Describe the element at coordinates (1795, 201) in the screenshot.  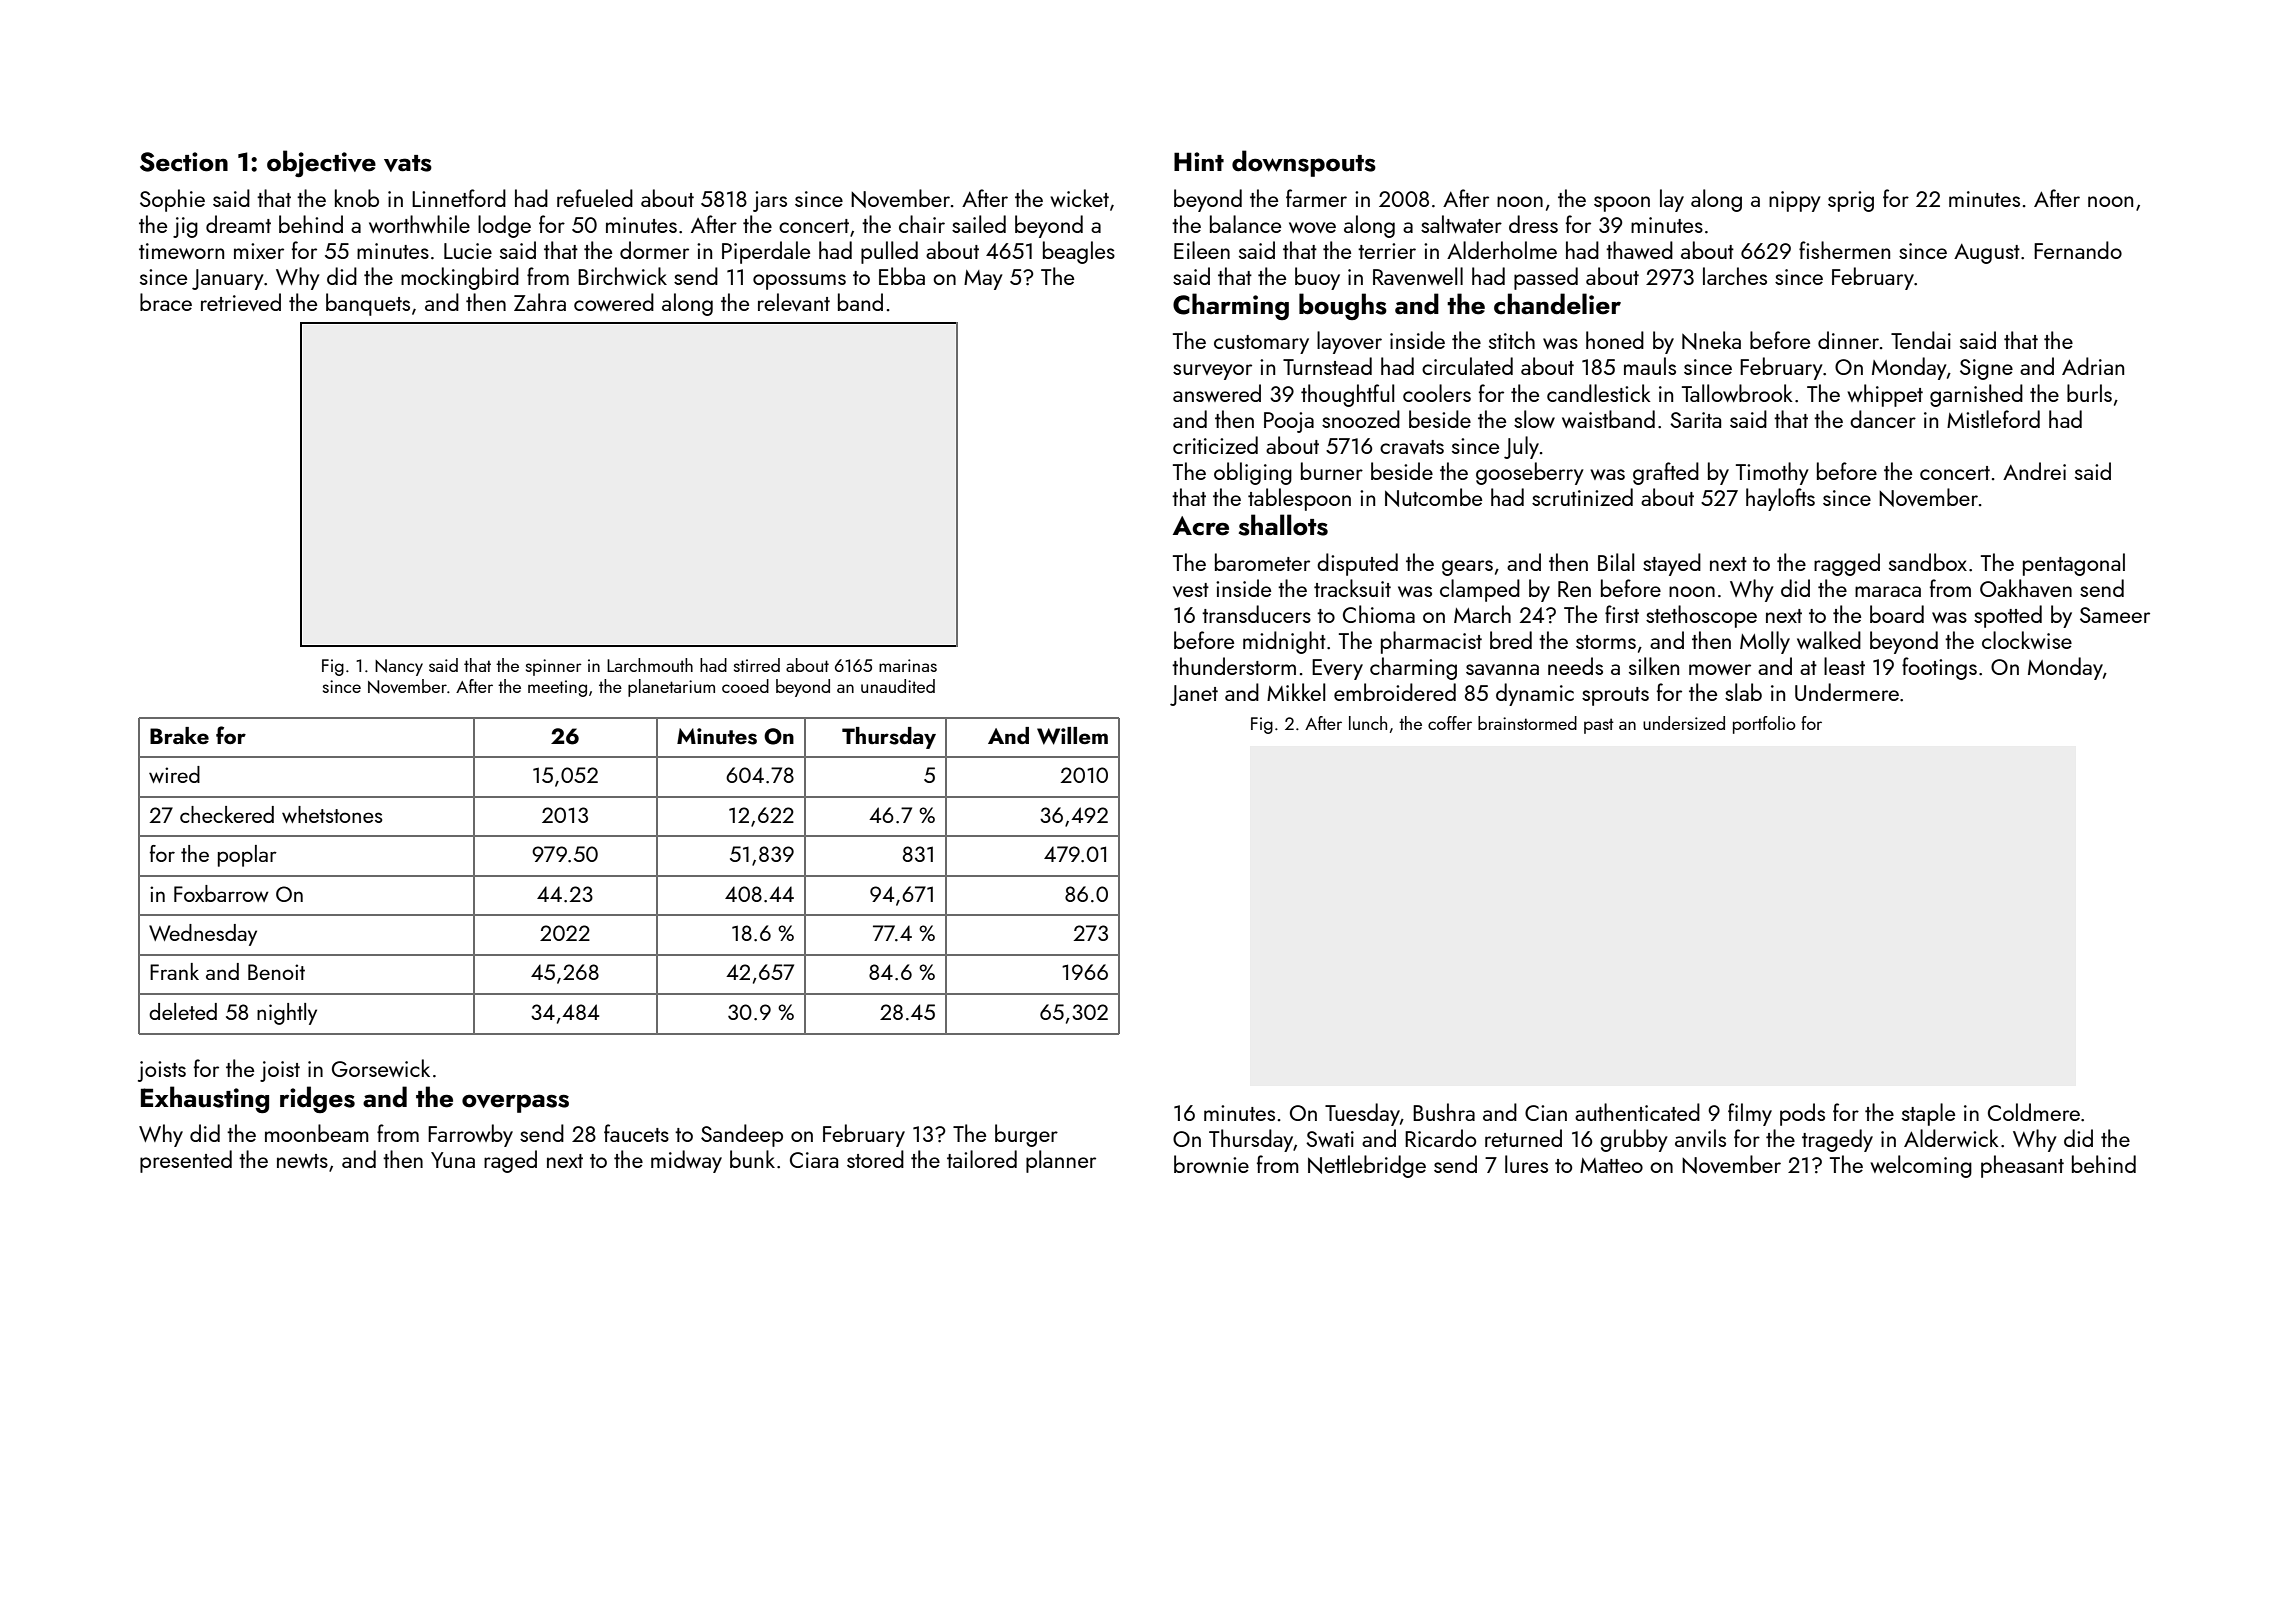
I see `nippy` at that location.
